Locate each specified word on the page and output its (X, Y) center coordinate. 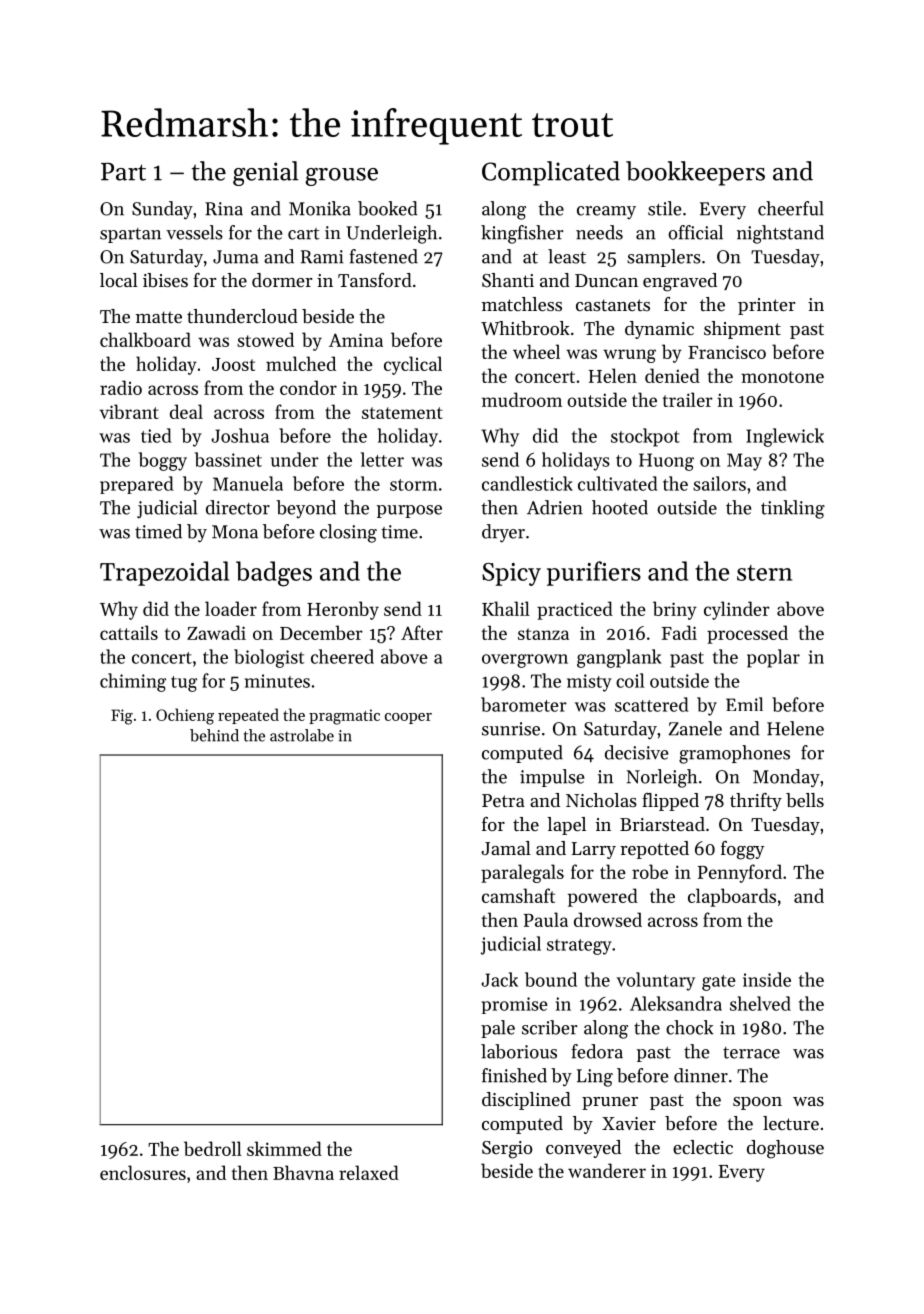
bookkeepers (695, 173)
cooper (408, 718)
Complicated (551, 173)
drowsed (608, 919)
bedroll (213, 1148)
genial (266, 173)
